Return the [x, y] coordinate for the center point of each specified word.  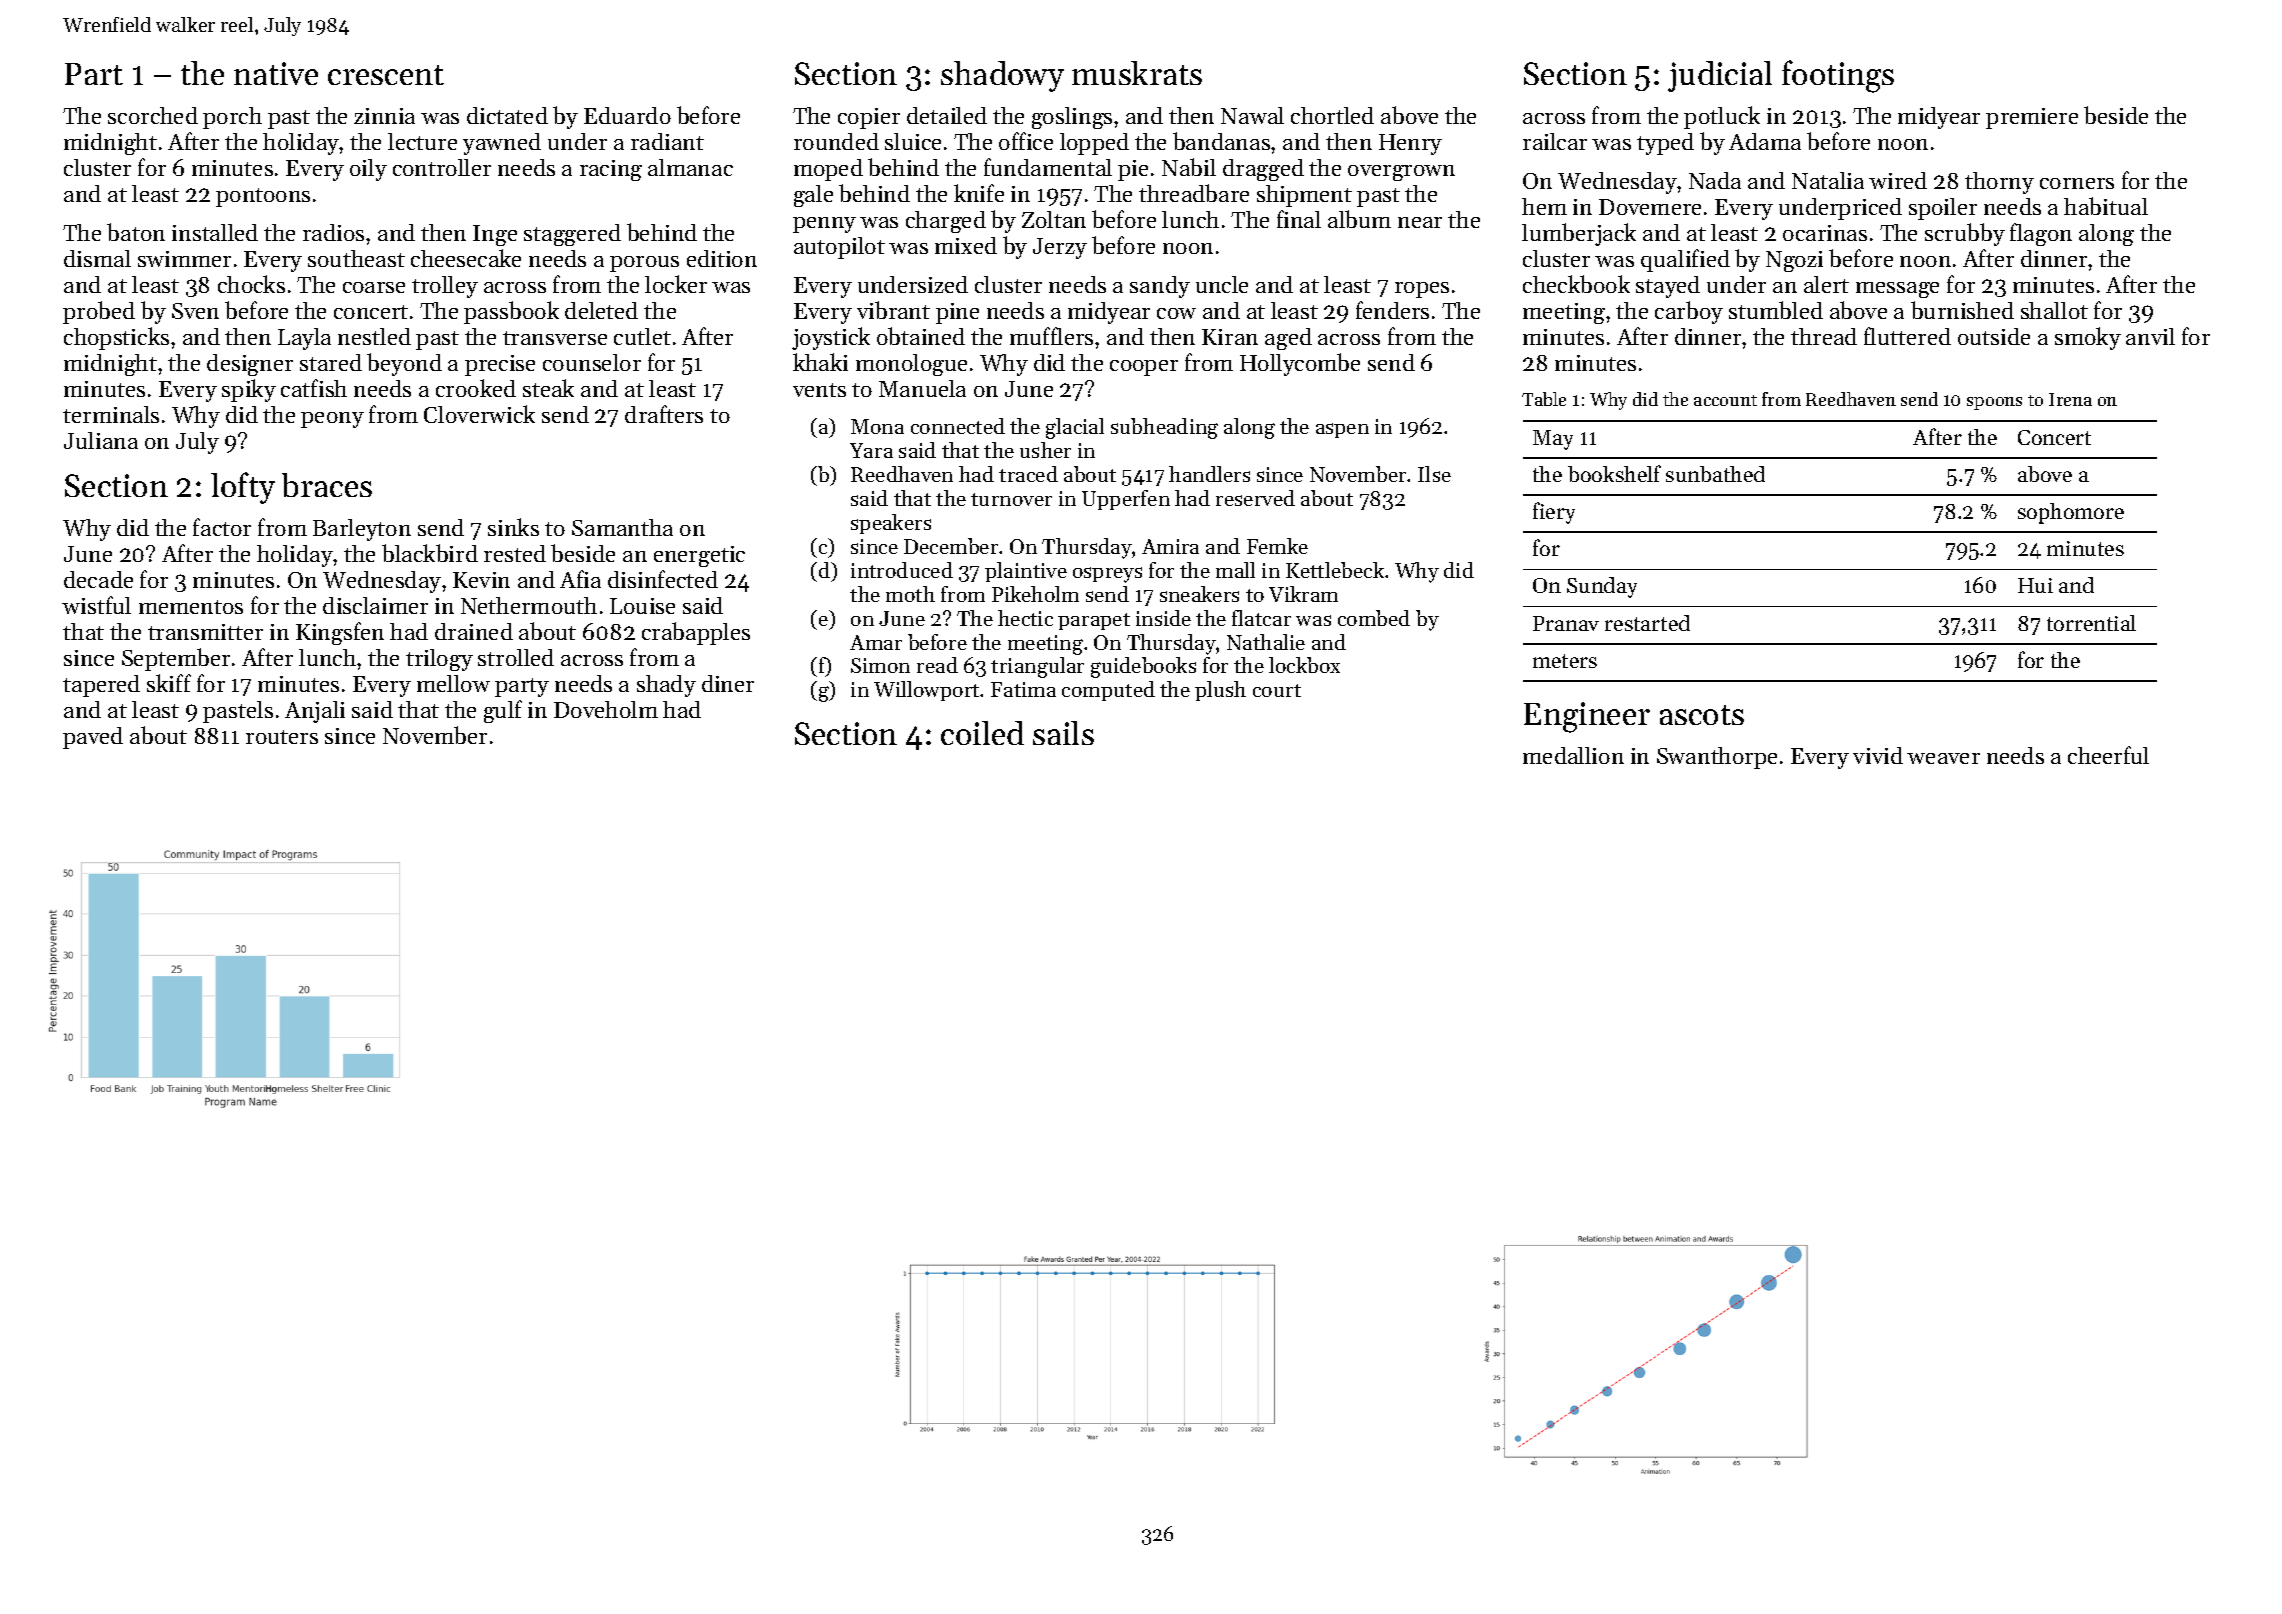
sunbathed [1715, 474]
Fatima [1023, 689]
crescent [386, 75]
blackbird [430, 553]
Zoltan [1054, 219]
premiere [2032, 118]
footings [1838, 76]
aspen [1342, 430]
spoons [1994, 403]
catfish [314, 388]
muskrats [1137, 73]
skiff [169, 683]
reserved [1255, 498]
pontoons [263, 197]
